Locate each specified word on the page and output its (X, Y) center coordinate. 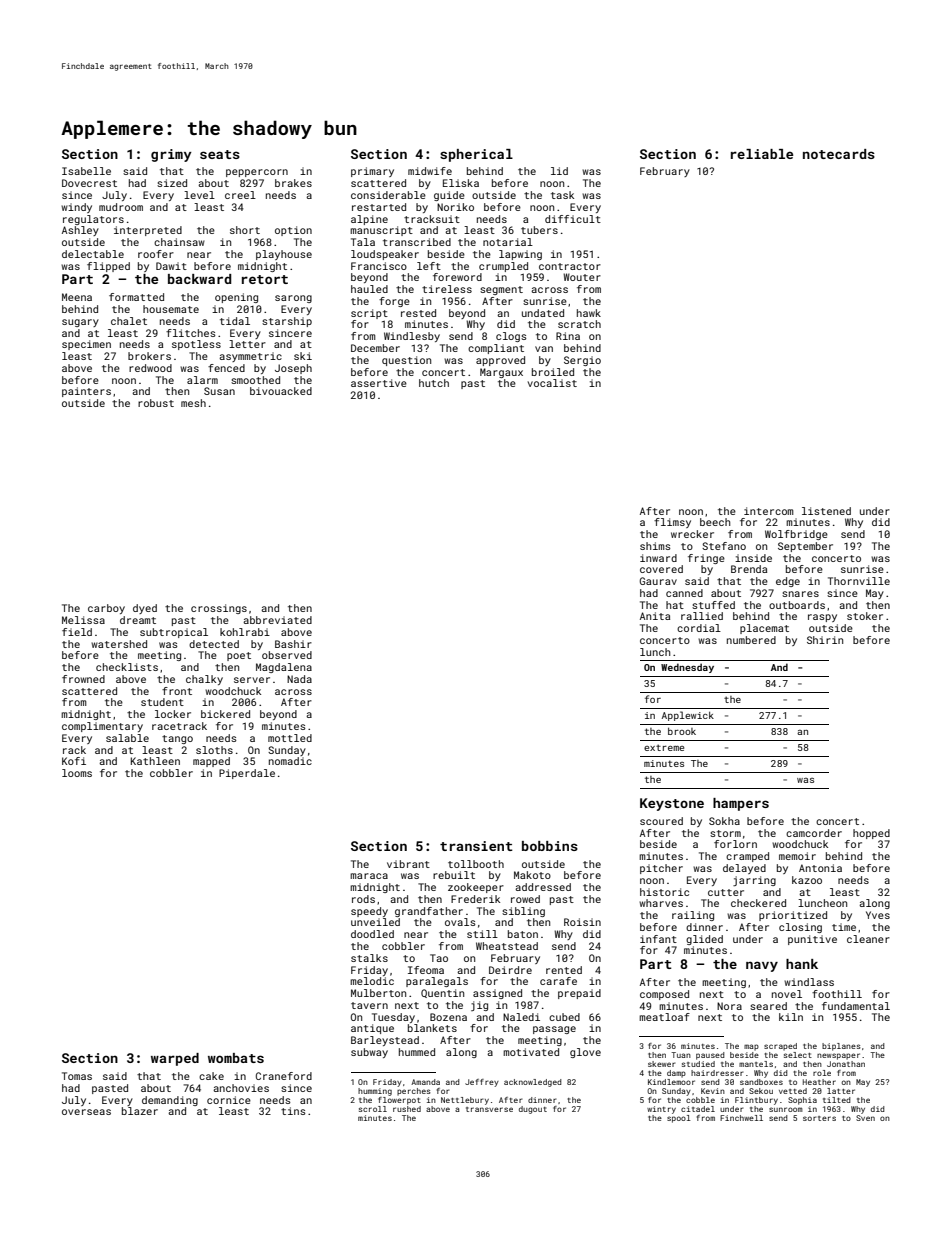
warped (175, 1059)
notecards (839, 154)
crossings (219, 609)
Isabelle (86, 171)
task (562, 195)
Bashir (293, 644)
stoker (865, 616)
